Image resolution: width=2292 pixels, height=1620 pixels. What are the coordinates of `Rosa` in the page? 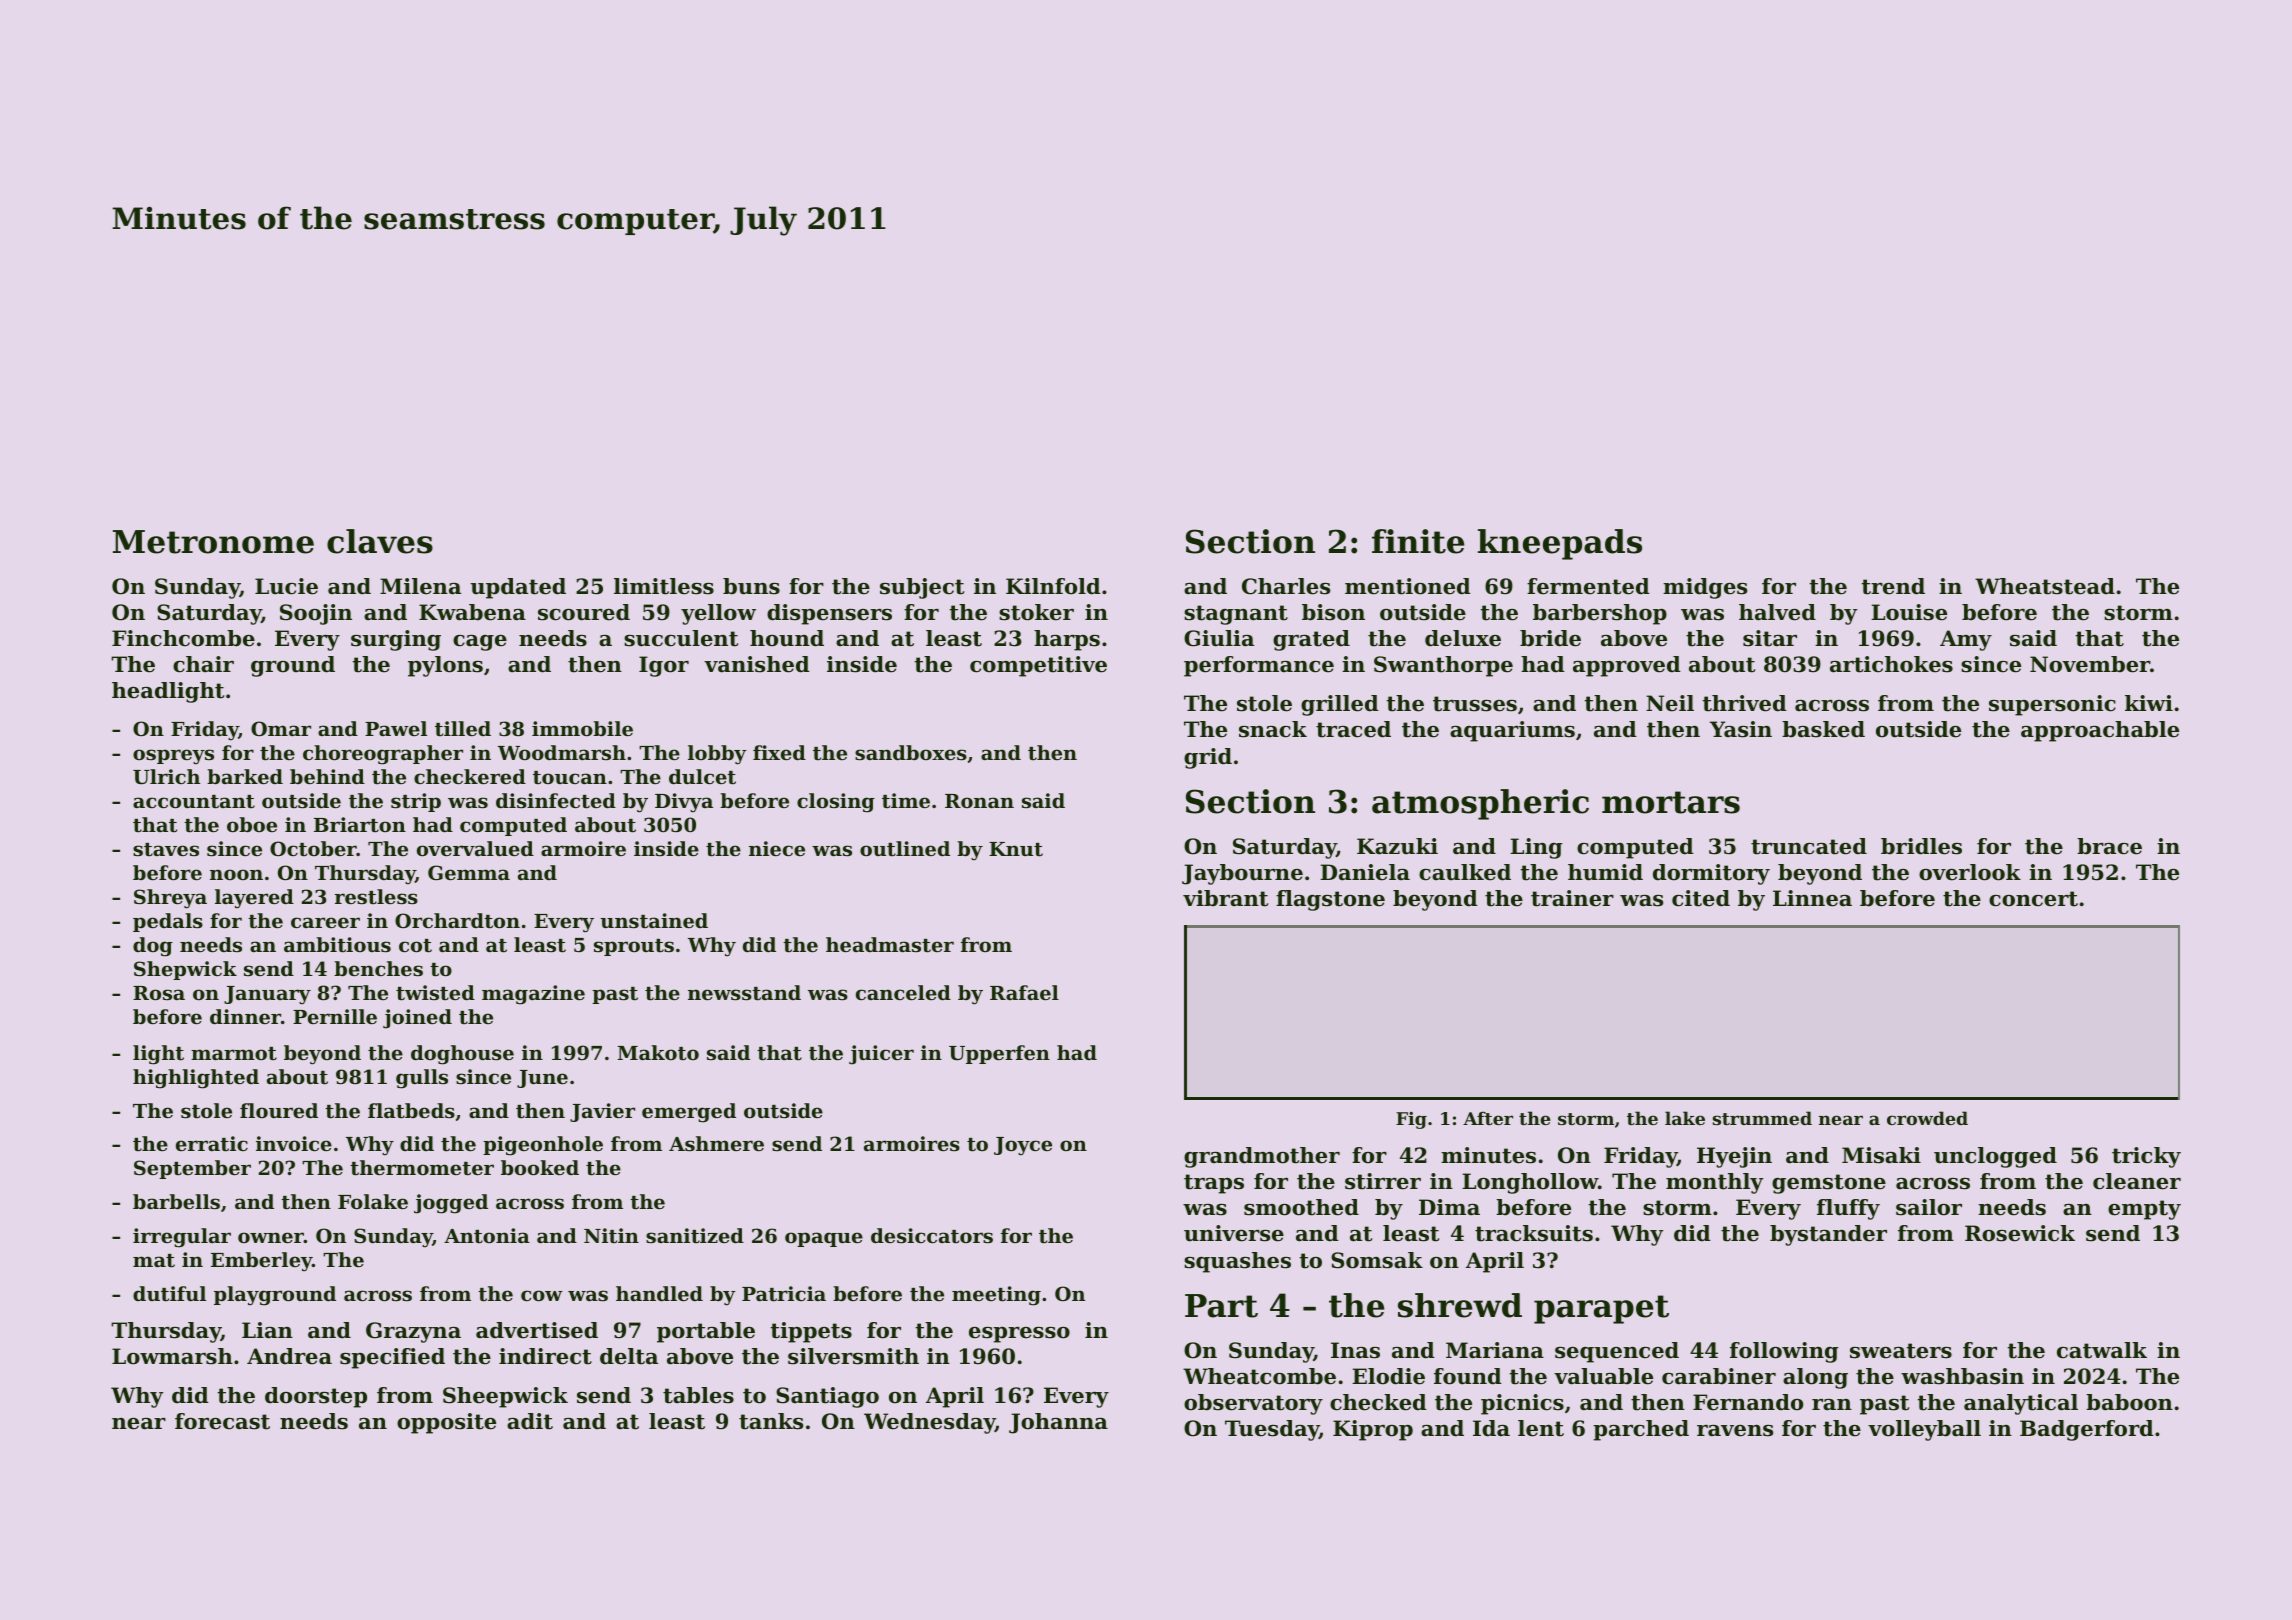 It's located at (159, 993).
